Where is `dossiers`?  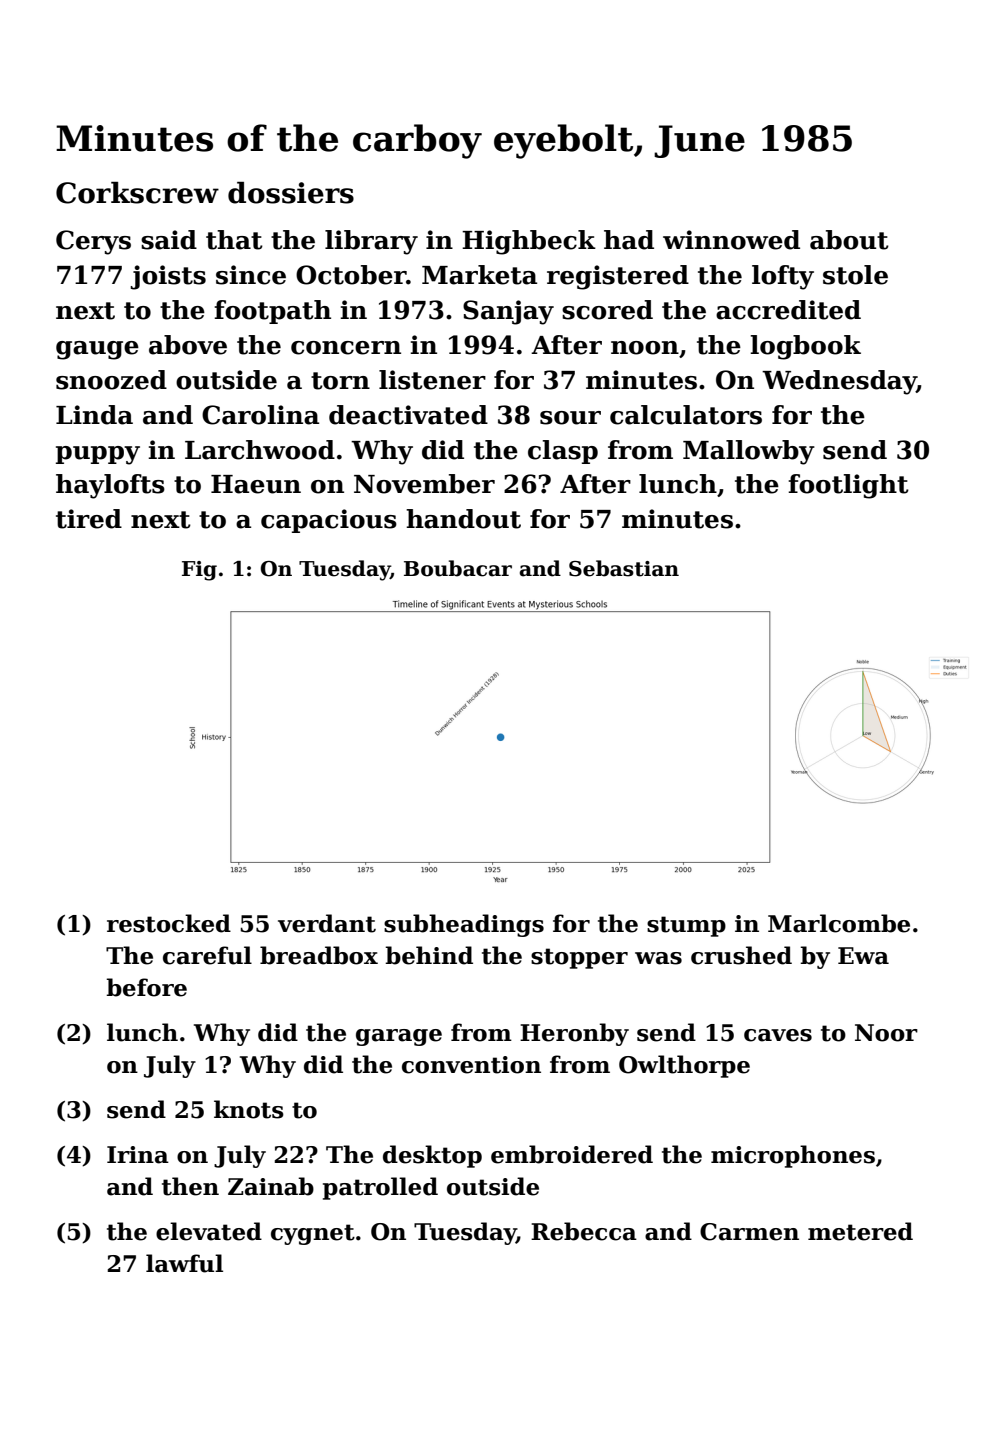 dossiers is located at coordinates (291, 193).
